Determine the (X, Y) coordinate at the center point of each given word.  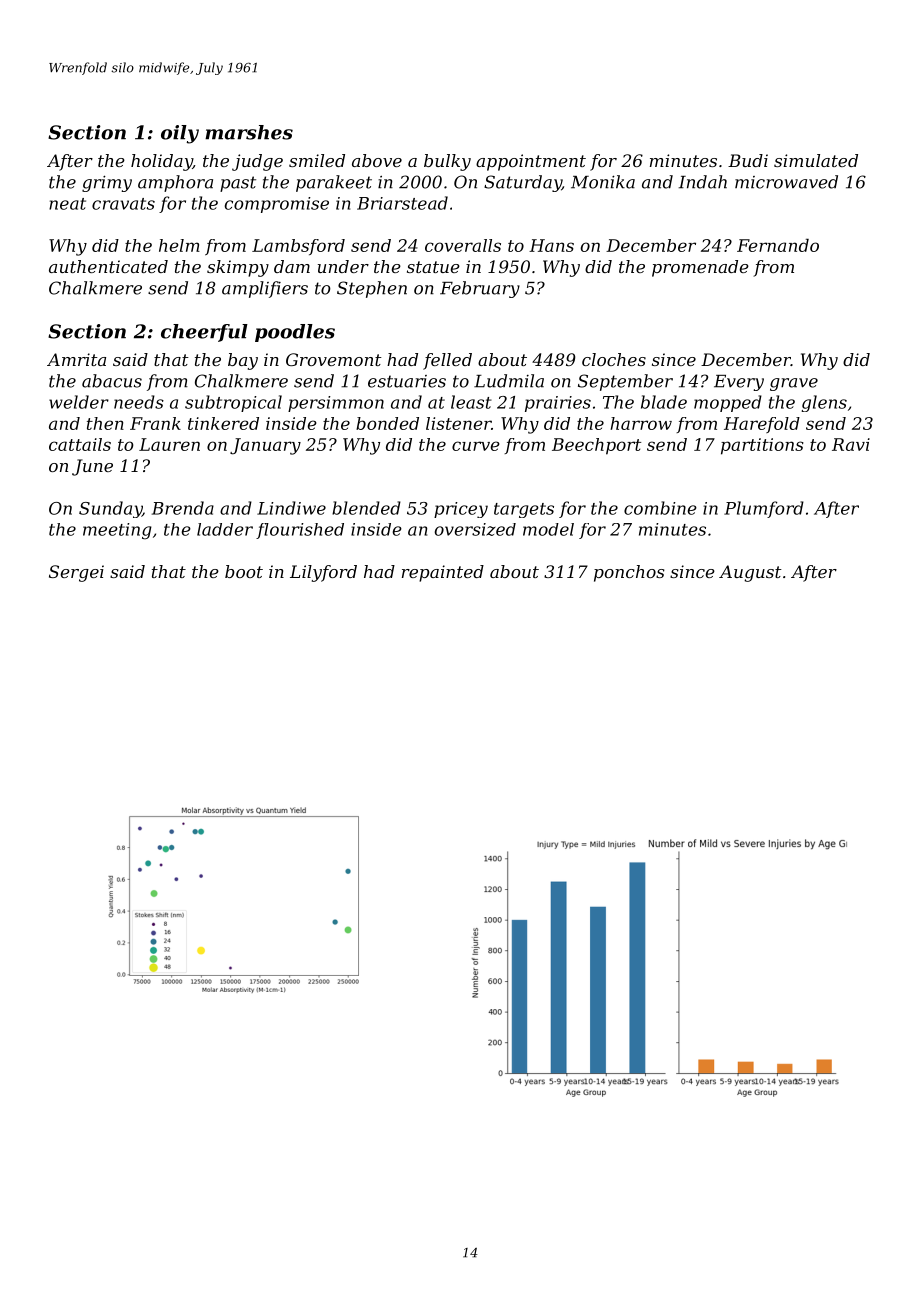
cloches (614, 359)
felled (447, 361)
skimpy (238, 268)
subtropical (233, 403)
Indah (702, 182)
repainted (443, 573)
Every (739, 383)
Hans (551, 245)
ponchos (629, 573)
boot (244, 571)
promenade (700, 268)
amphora (175, 183)
